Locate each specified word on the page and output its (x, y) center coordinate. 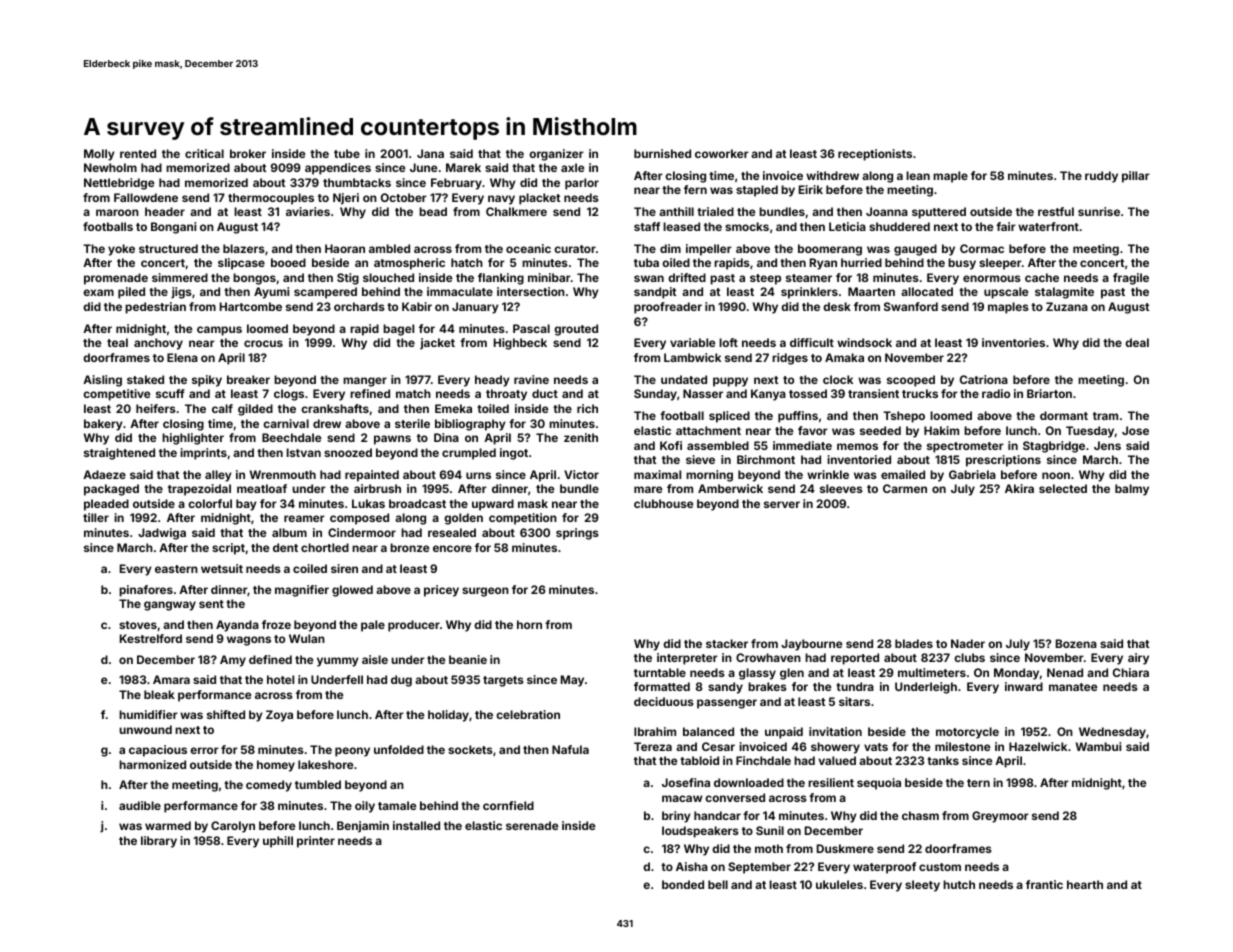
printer (316, 842)
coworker (722, 153)
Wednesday (1112, 733)
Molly (99, 155)
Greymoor (1000, 817)
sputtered (939, 213)
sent (211, 604)
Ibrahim (655, 731)
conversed (735, 797)
